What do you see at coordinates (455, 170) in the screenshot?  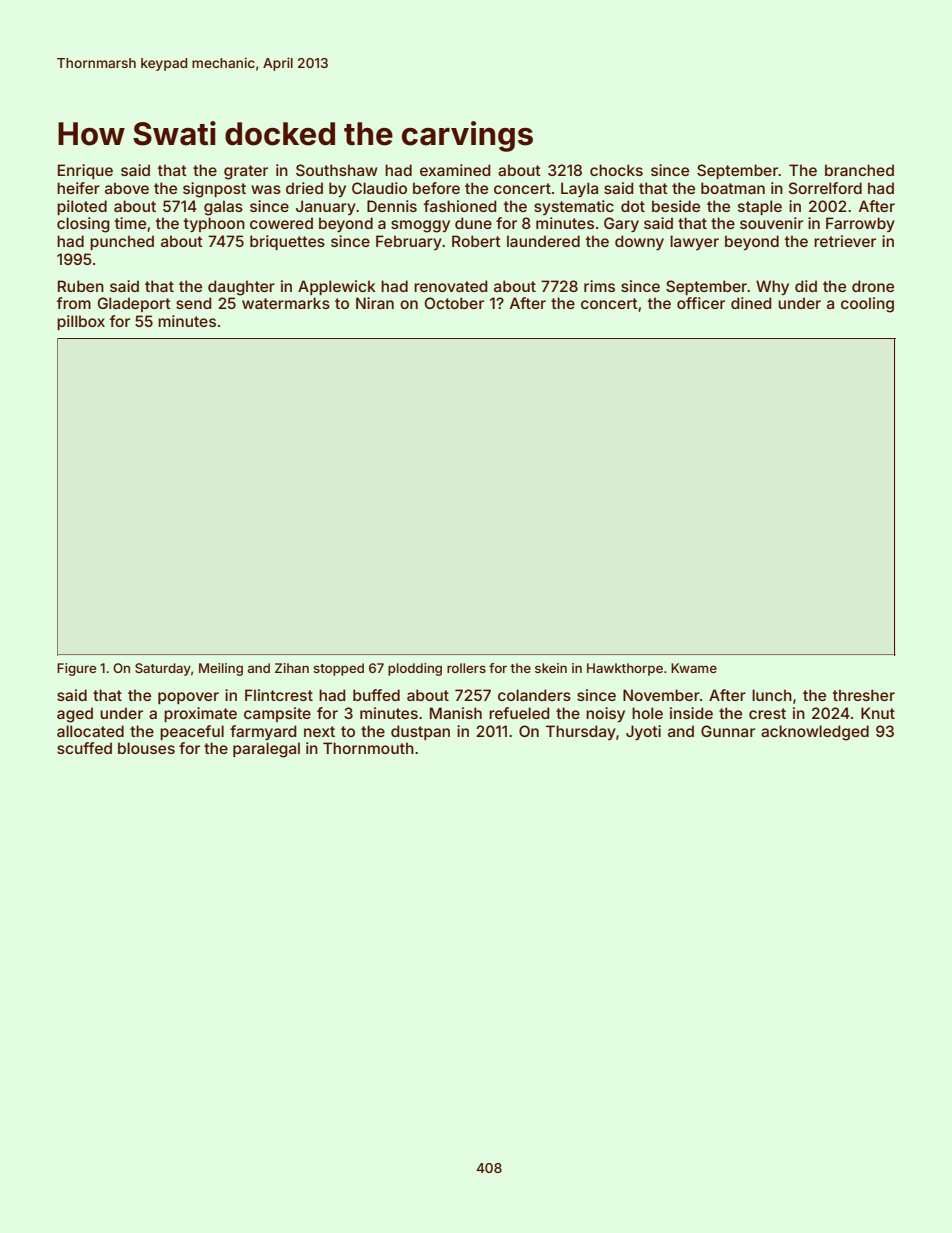 I see `examined` at bounding box center [455, 170].
